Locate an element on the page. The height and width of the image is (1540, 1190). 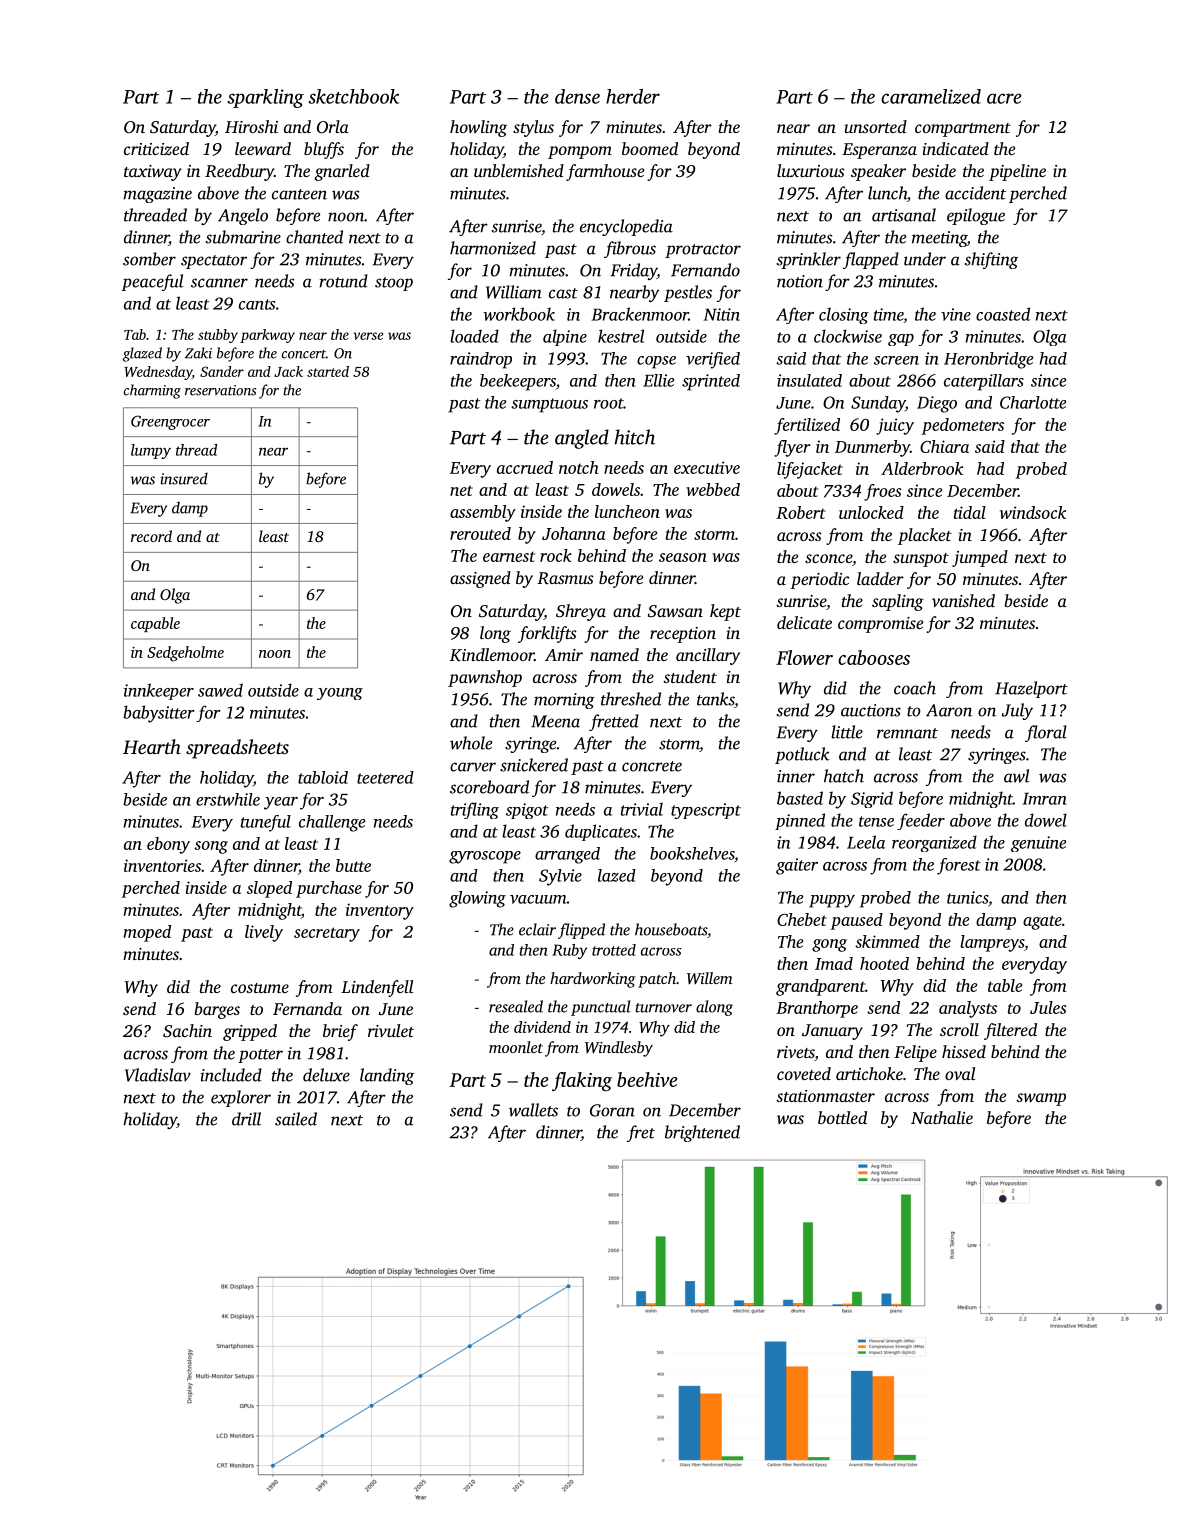
paused is located at coordinates (857, 921).
